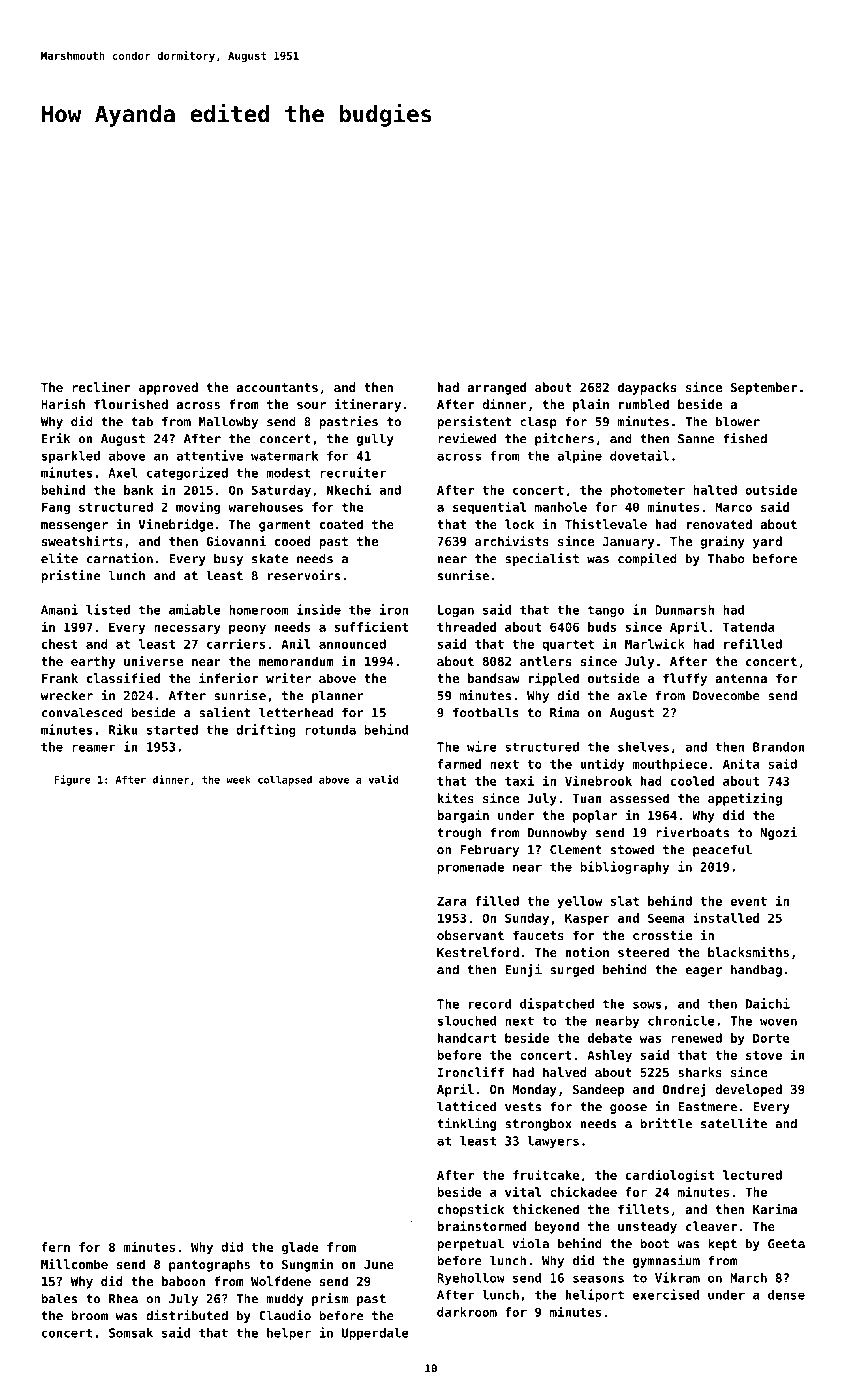 The image size is (849, 1400). What do you see at coordinates (467, 1312) in the screenshot?
I see `darkroom` at bounding box center [467, 1312].
